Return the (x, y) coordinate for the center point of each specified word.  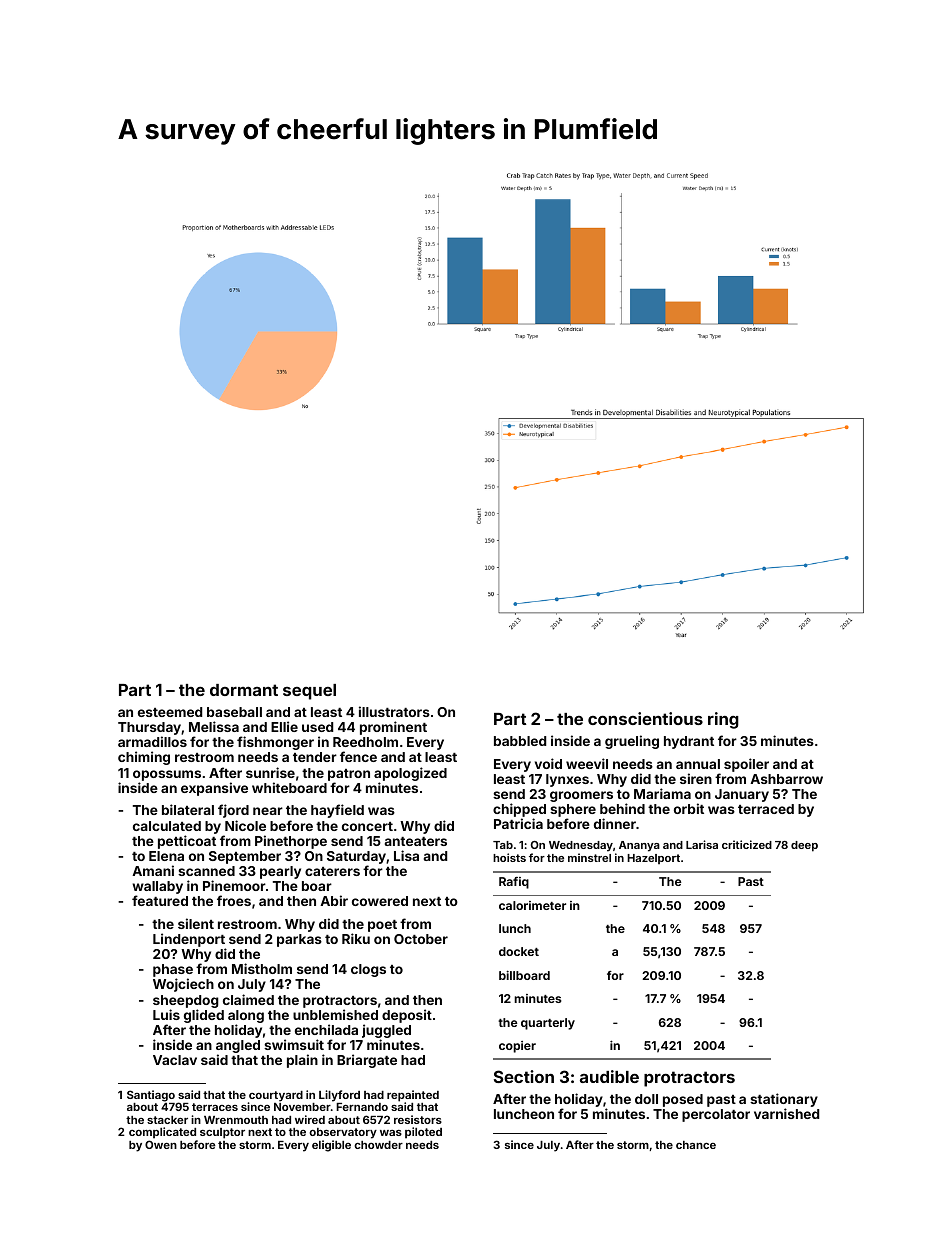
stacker (167, 1120)
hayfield (337, 811)
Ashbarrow (786, 779)
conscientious (645, 718)
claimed (248, 999)
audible (609, 1076)
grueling (632, 742)
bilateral (188, 809)
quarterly (548, 1024)
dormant (244, 690)
